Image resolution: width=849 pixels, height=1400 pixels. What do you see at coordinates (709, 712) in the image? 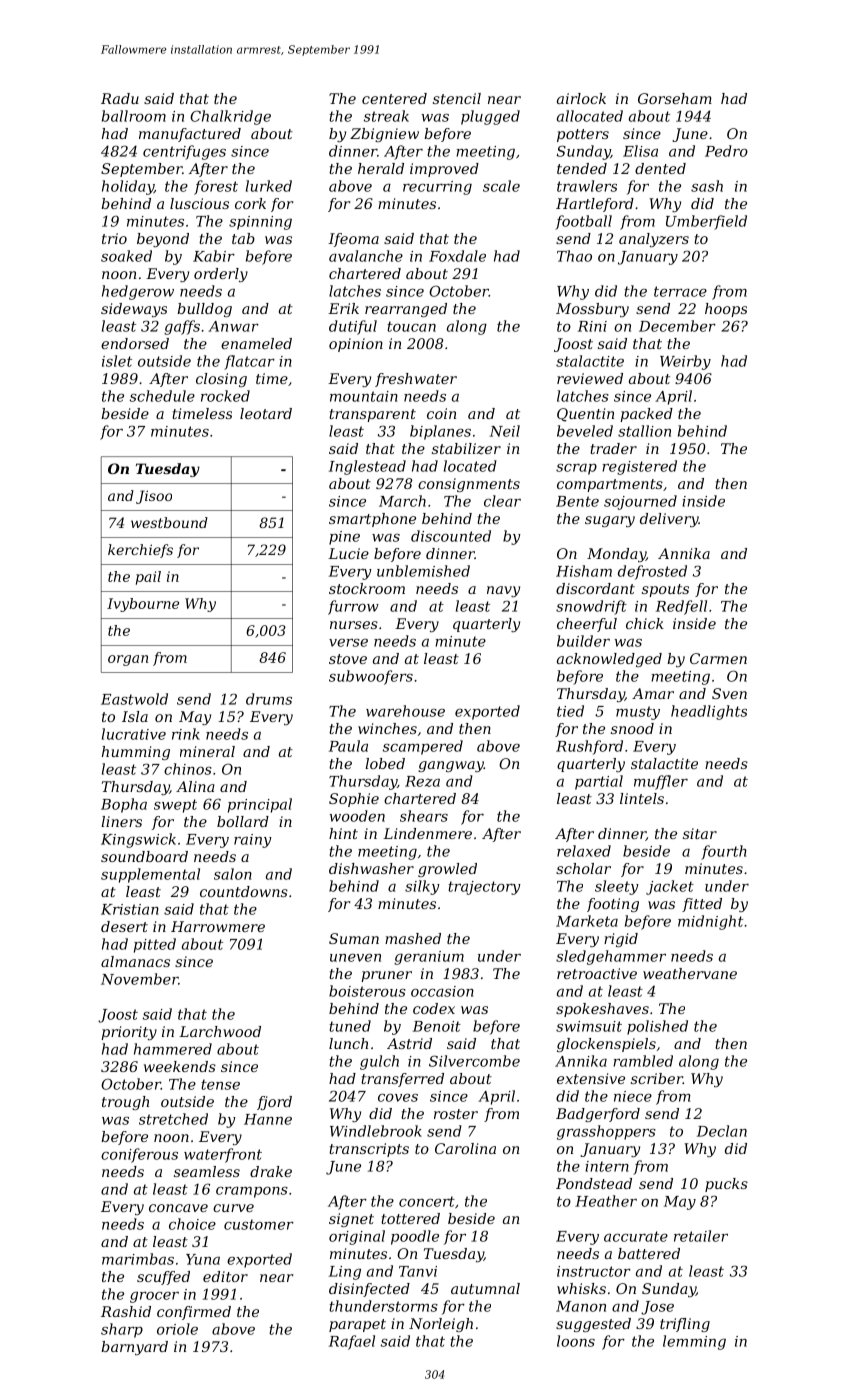
I see `headlights` at bounding box center [709, 712].
